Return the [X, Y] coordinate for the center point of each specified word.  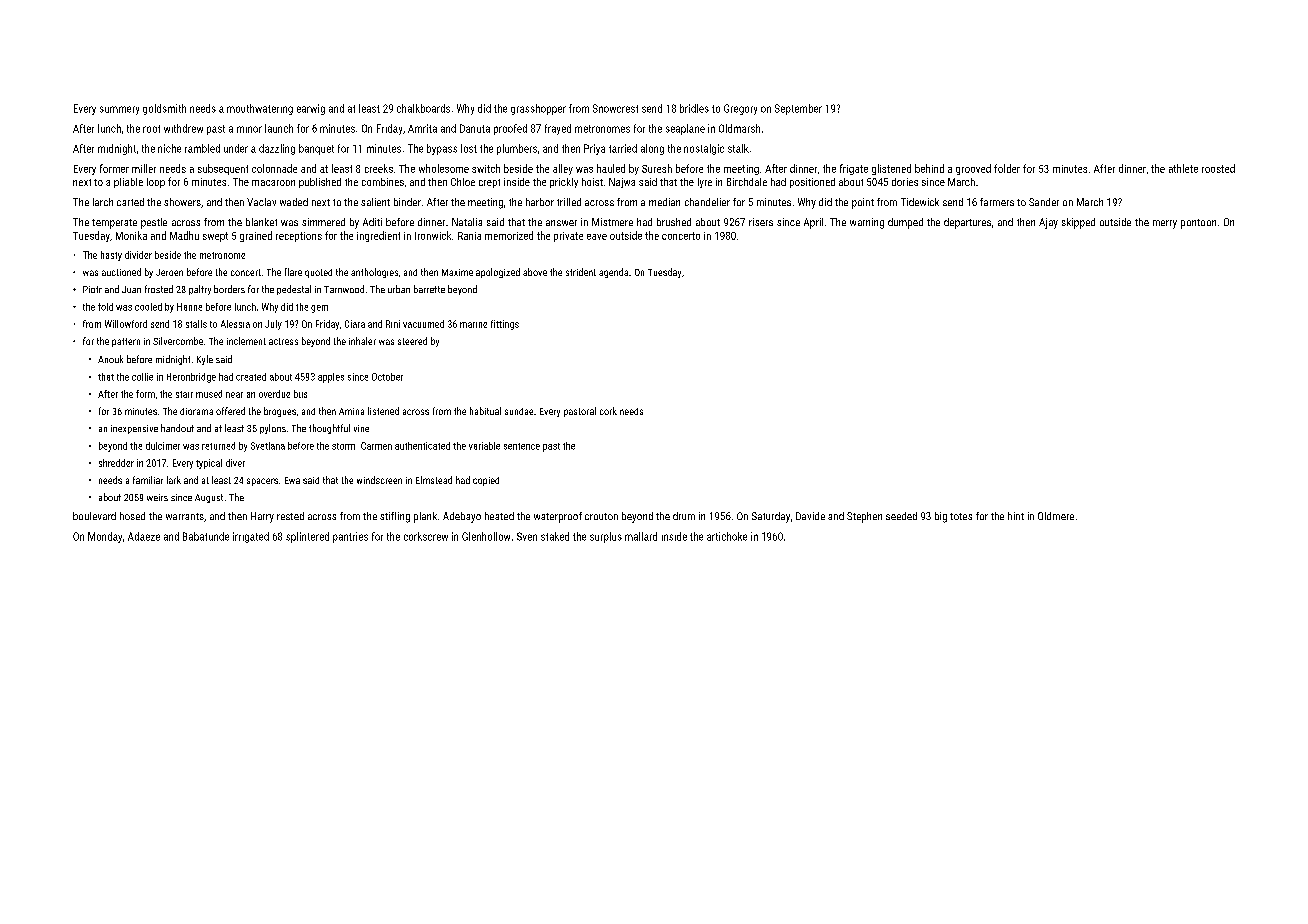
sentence [522, 446]
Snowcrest [615, 108]
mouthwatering [260, 109]
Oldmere [1056, 516]
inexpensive [134, 429]
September [798, 109]
